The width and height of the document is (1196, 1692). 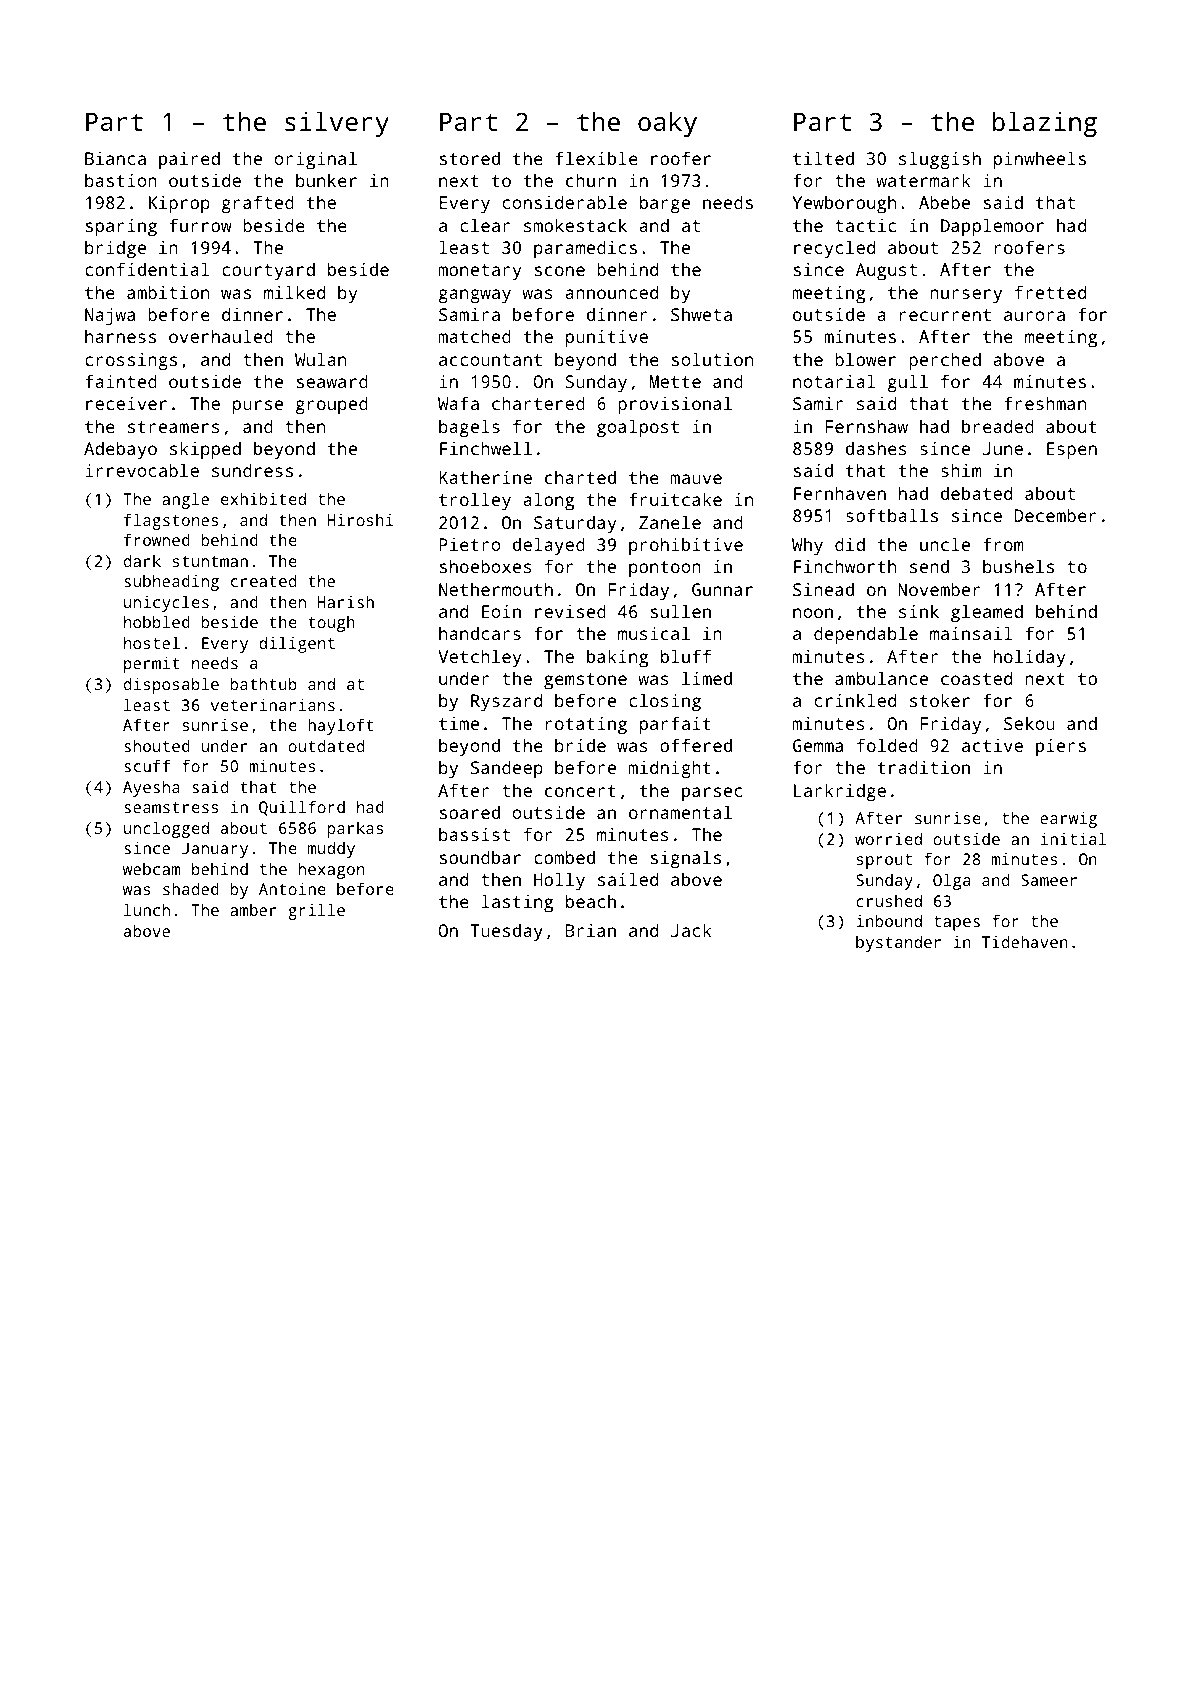 I want to click on debated, so click(x=976, y=493).
